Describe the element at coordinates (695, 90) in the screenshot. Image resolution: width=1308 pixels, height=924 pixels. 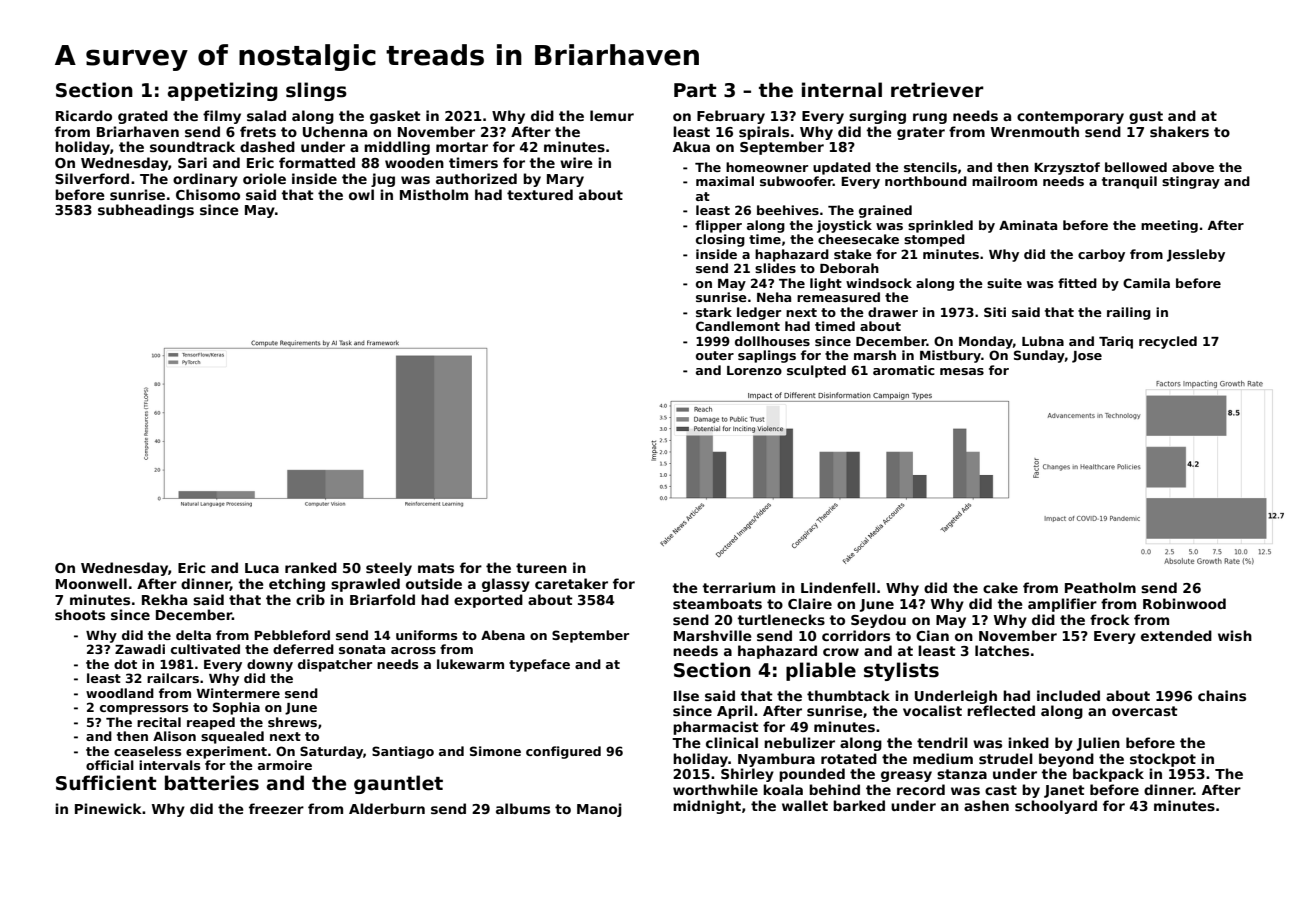
I see `Part` at that location.
